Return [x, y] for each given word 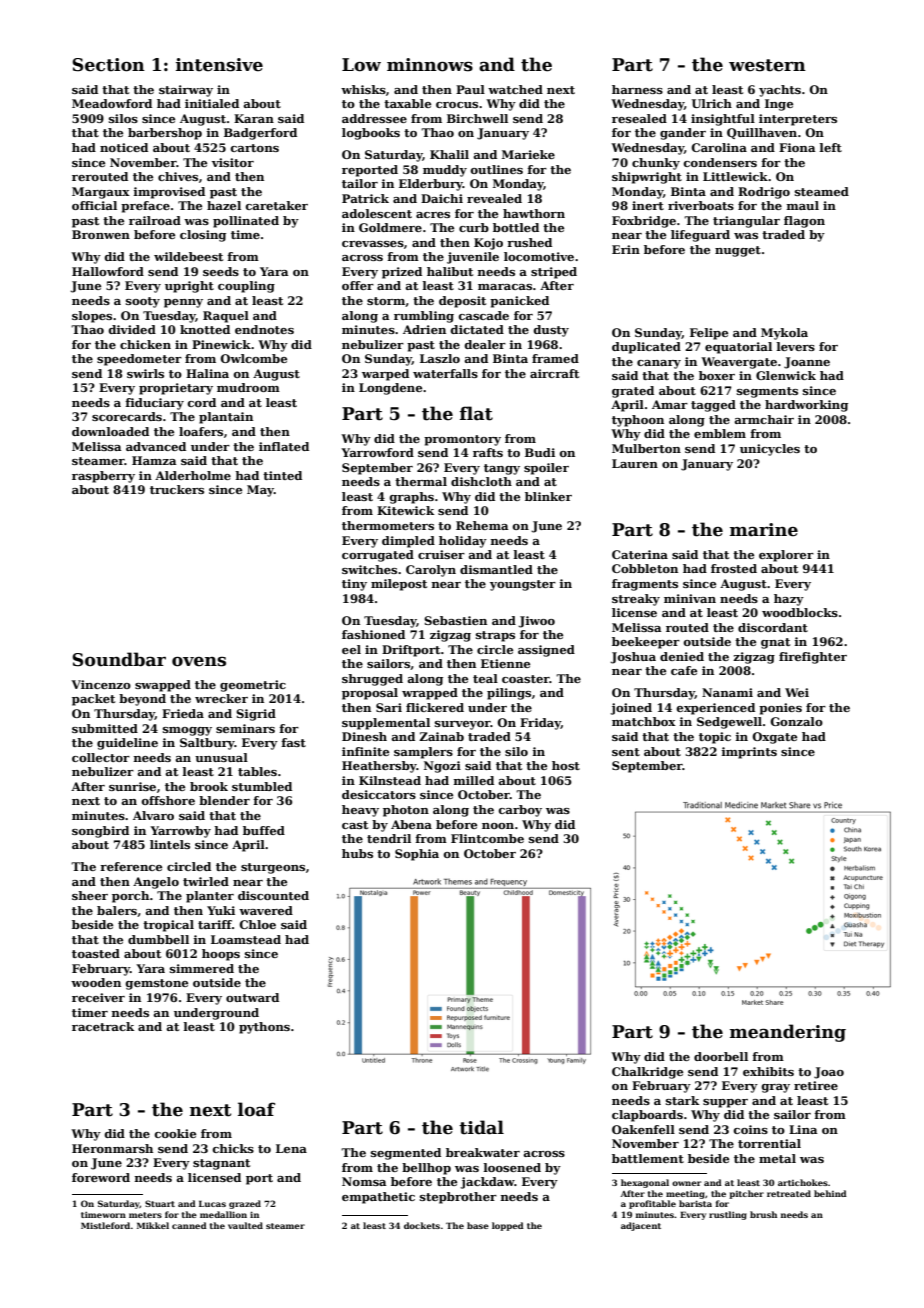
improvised [169, 193]
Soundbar [119, 659]
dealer [485, 344]
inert [648, 205]
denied [682, 656]
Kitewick [405, 510]
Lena [291, 1148]
